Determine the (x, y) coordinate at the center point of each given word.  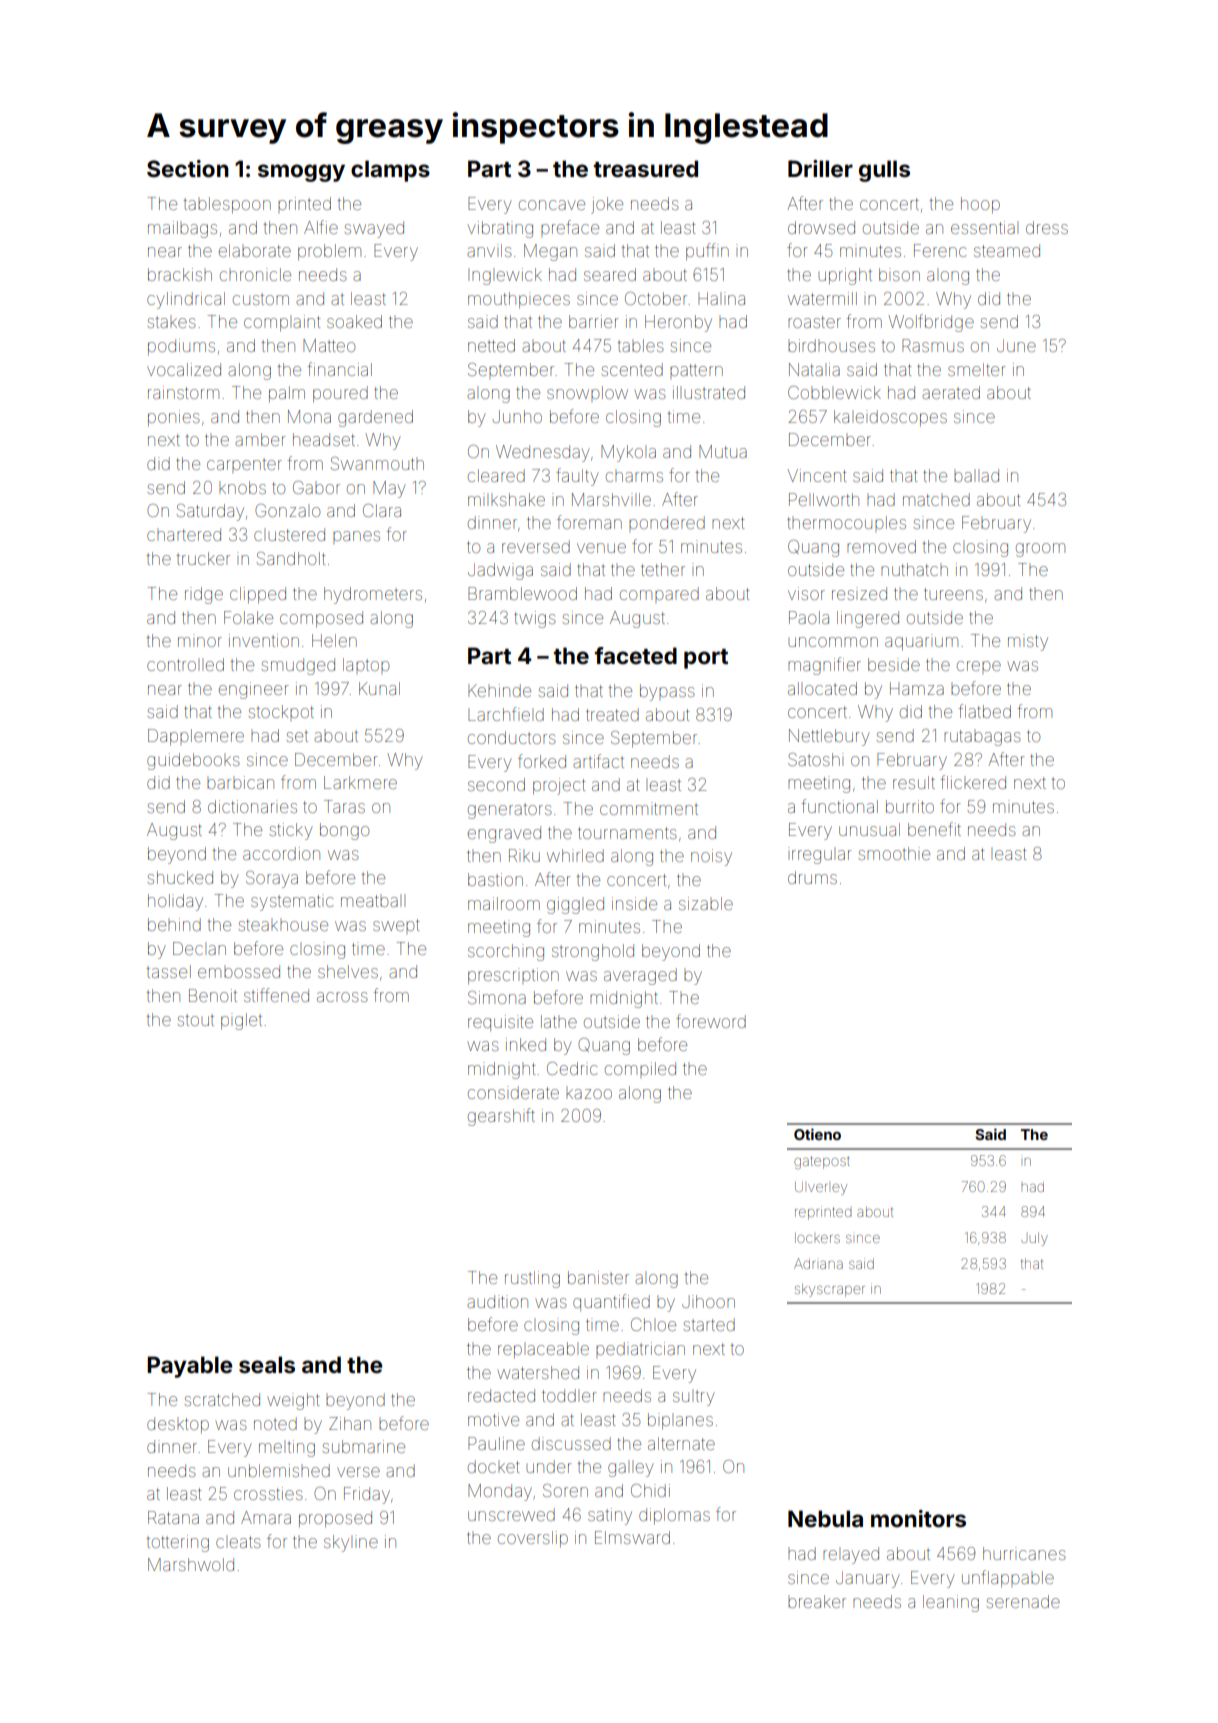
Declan (199, 948)
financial (339, 369)
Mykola (628, 453)
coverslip (533, 1539)
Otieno (817, 1134)
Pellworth (824, 499)
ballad (976, 475)
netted (491, 345)
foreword (711, 1021)
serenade (1023, 1601)
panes (356, 537)
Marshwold (191, 1564)
